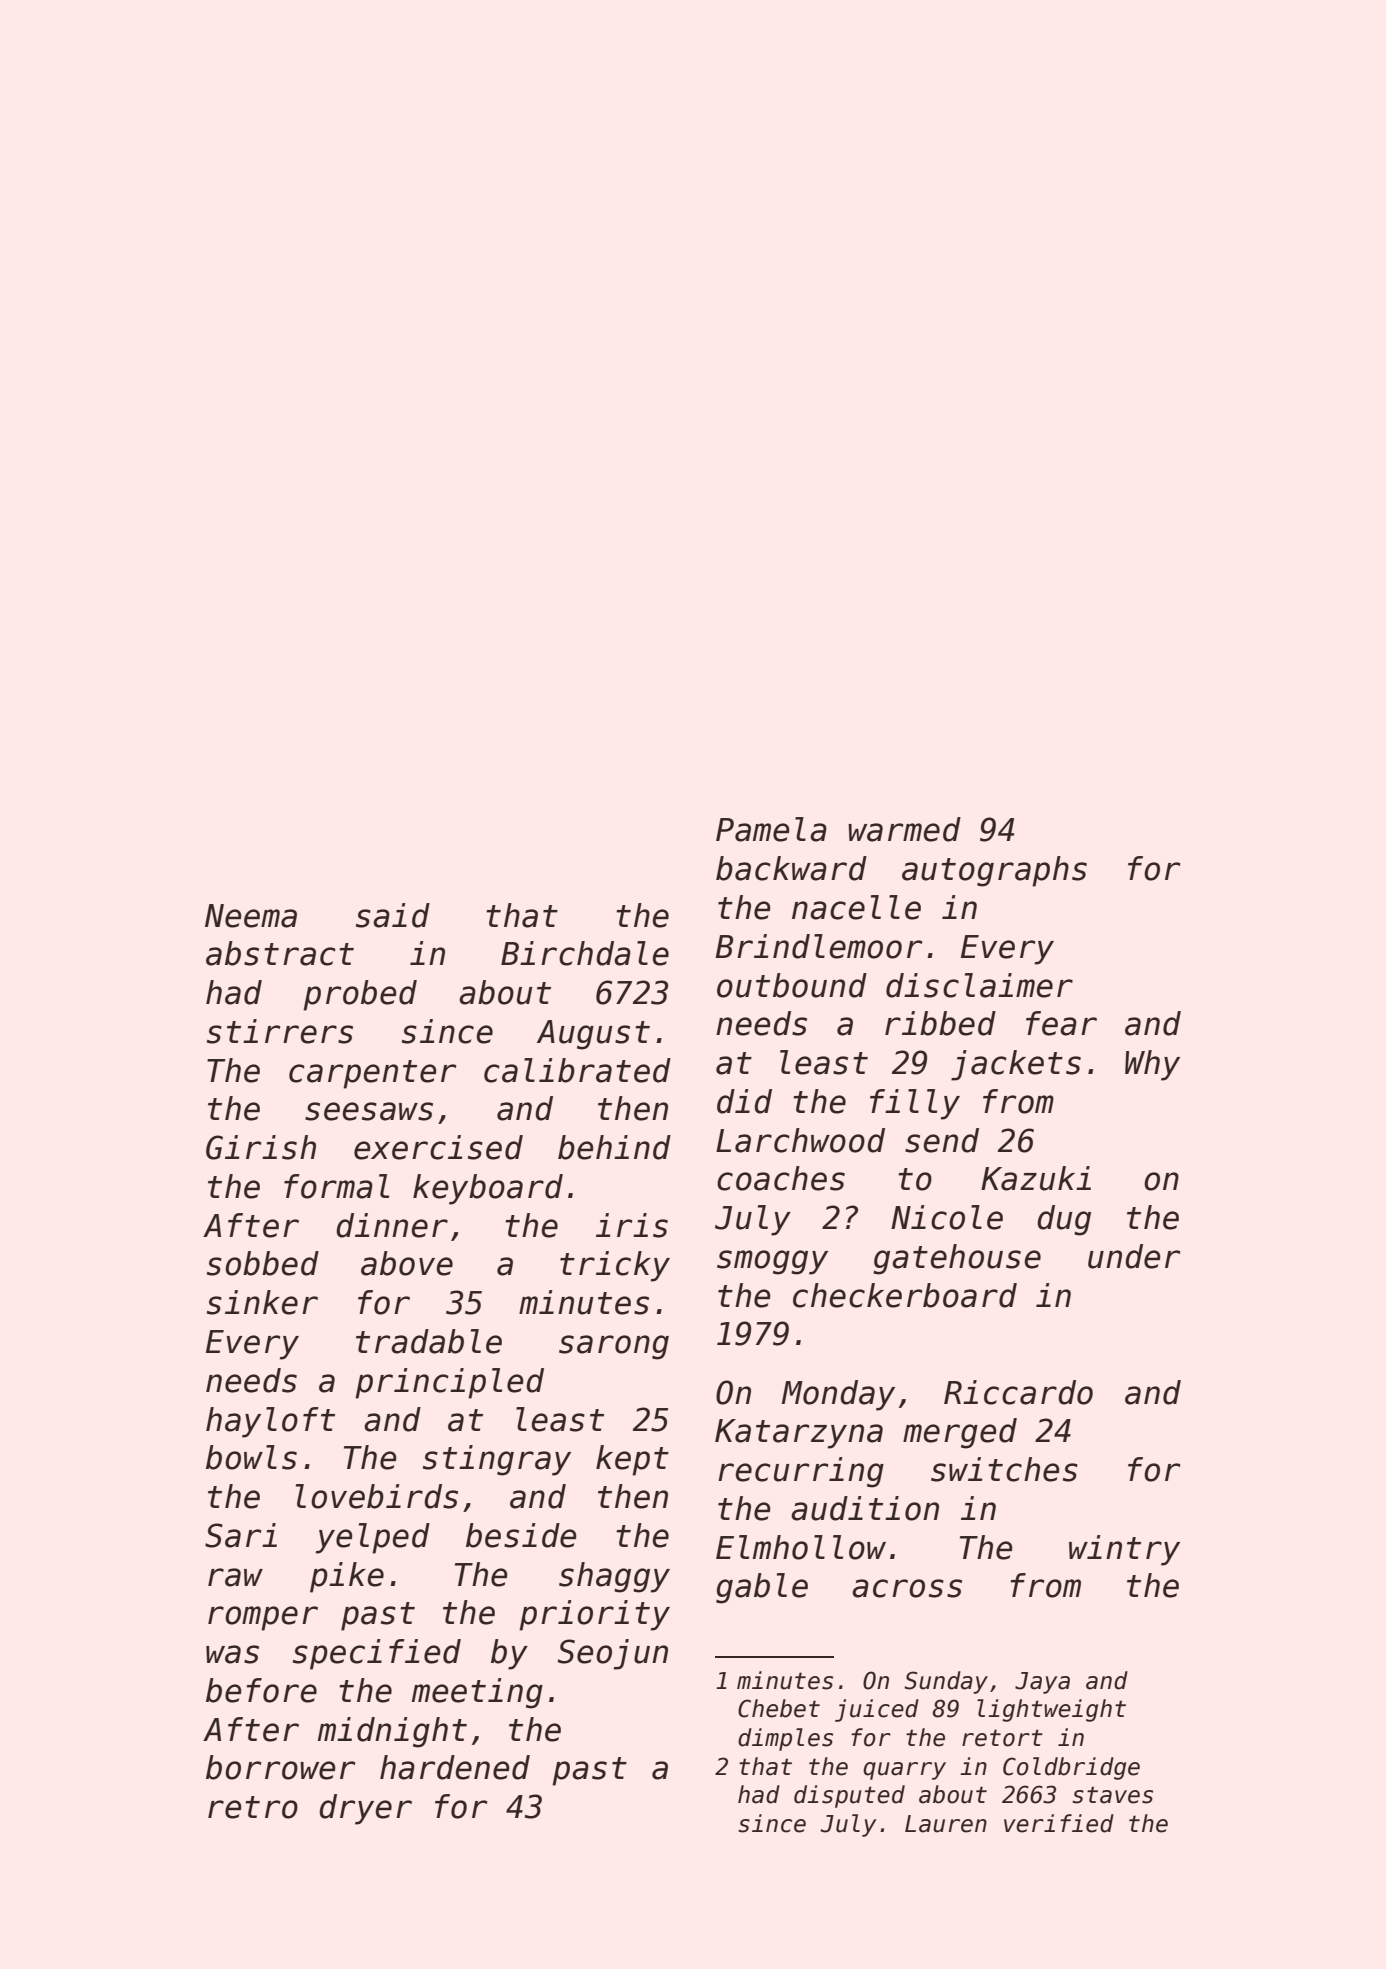  I want to click on checkerboard, so click(905, 1295).
